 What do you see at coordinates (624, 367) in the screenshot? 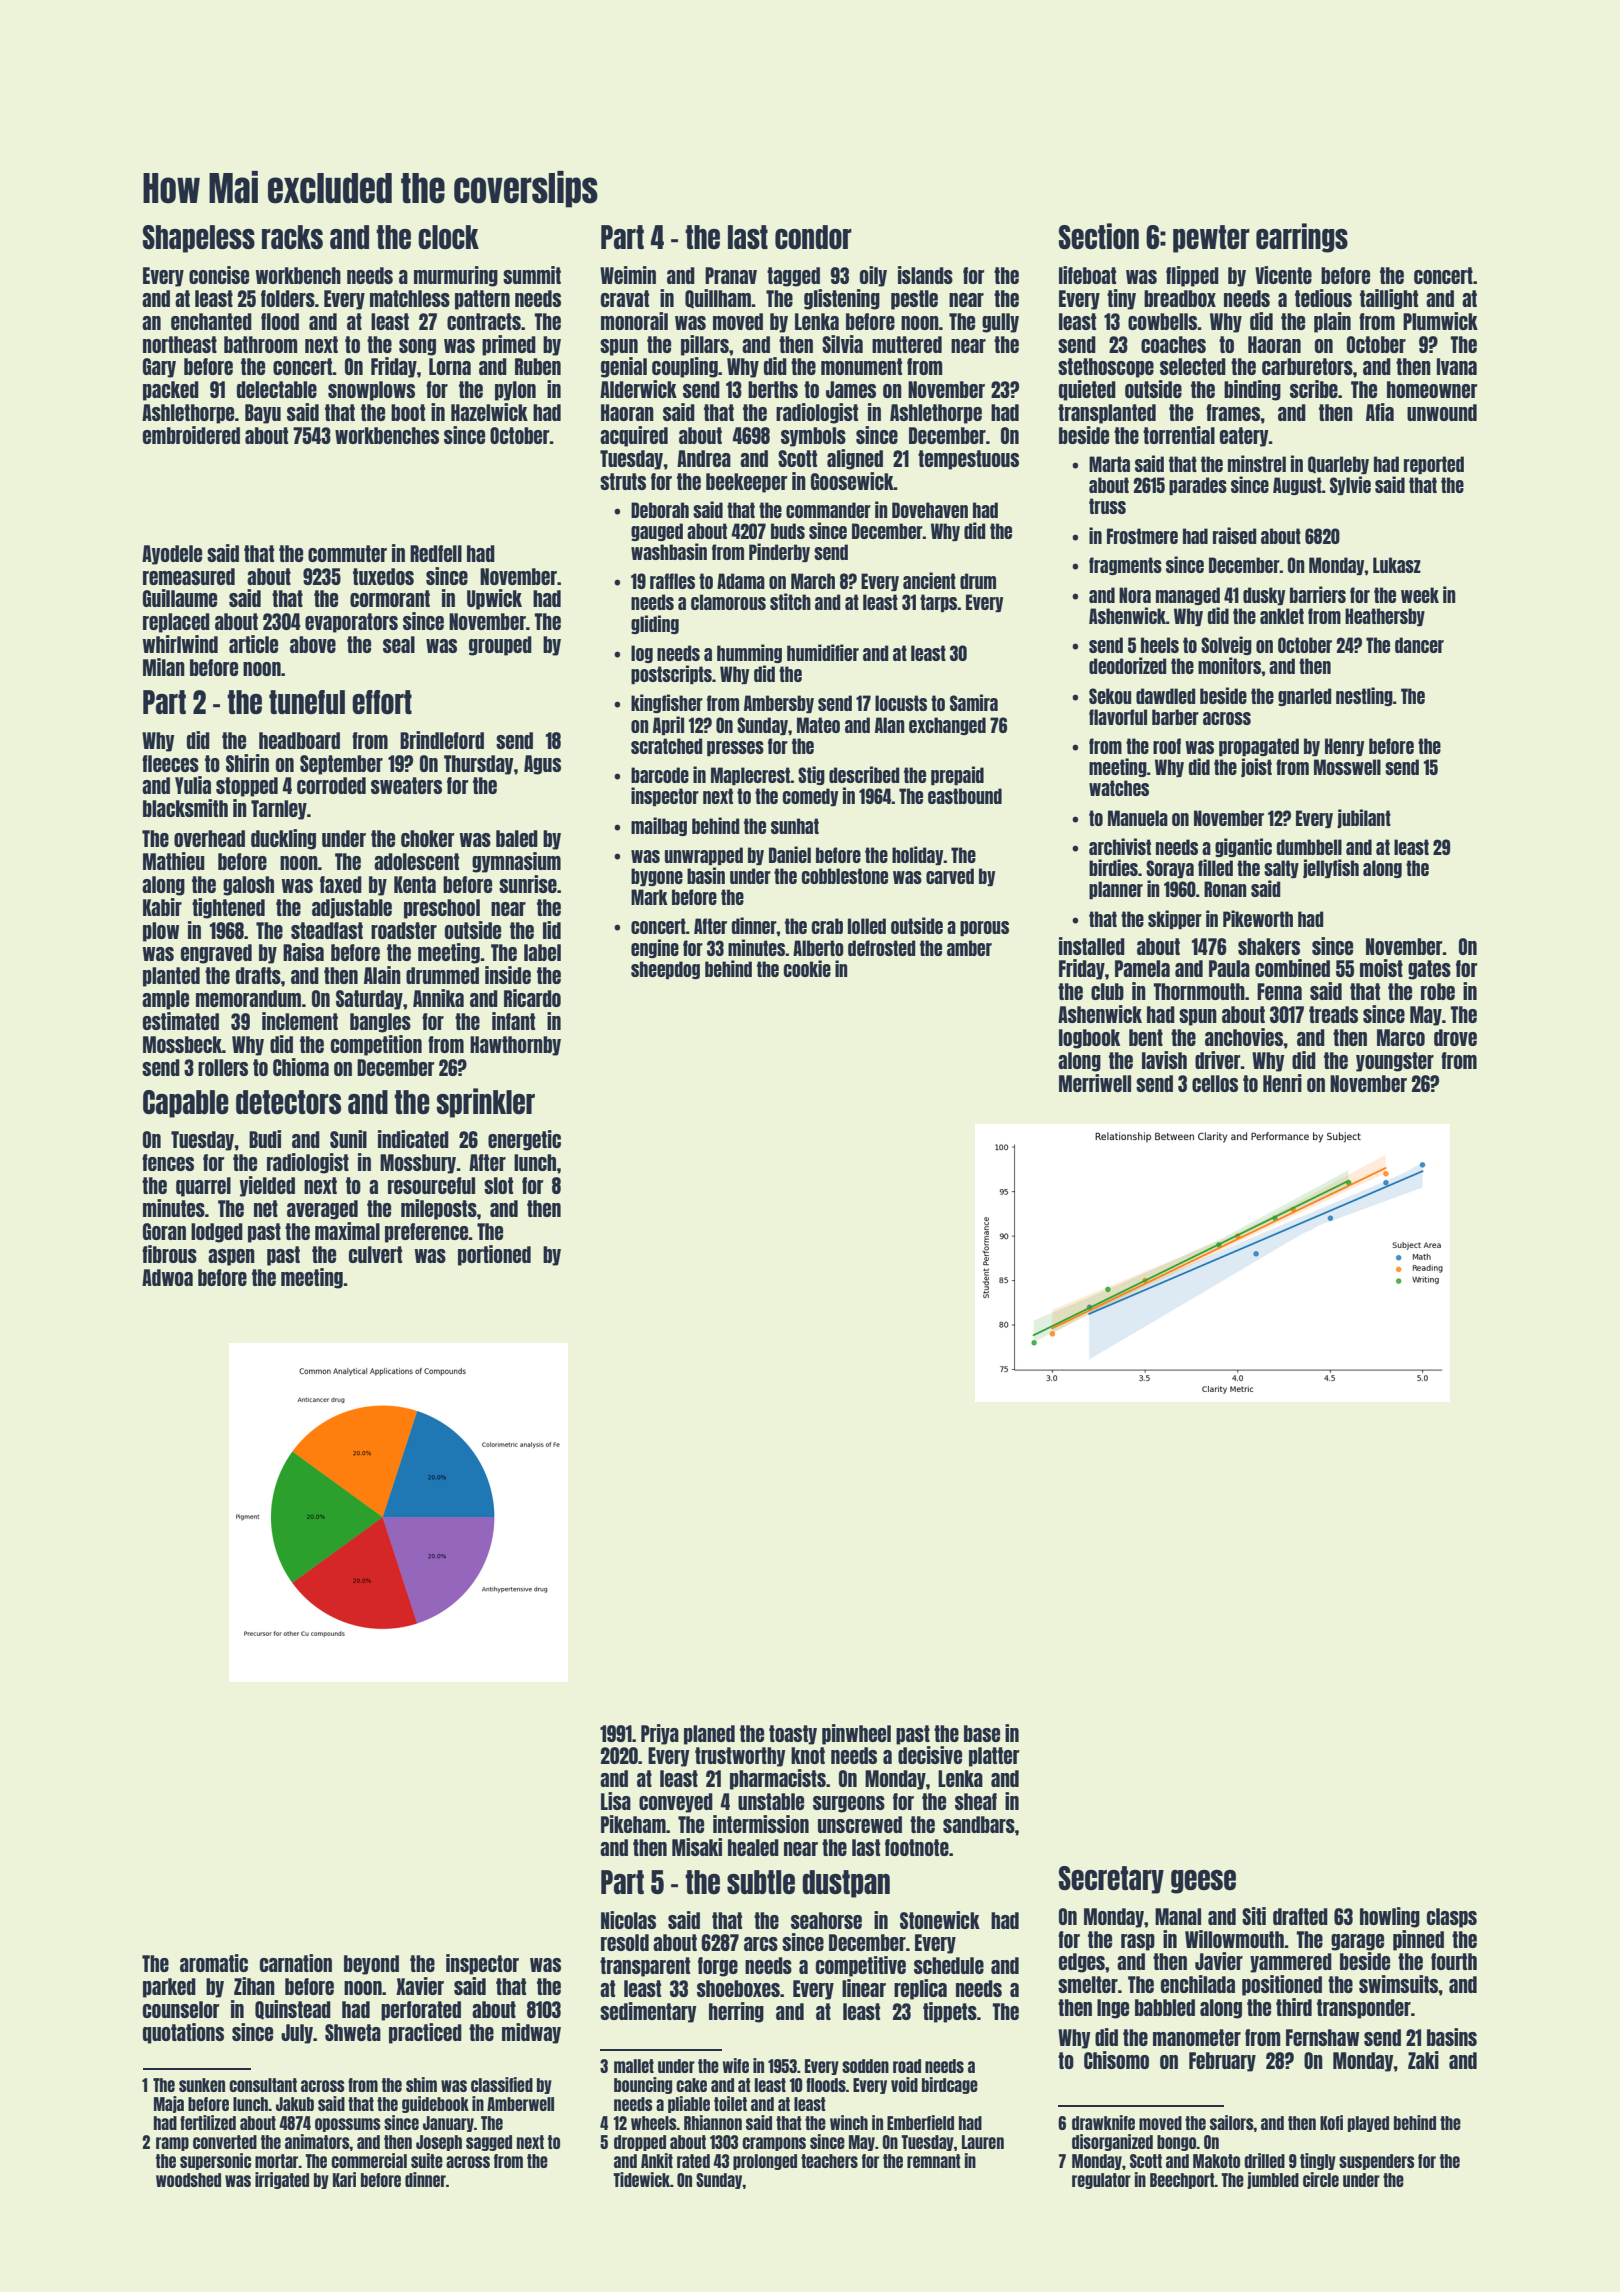
I see `genial` at bounding box center [624, 367].
